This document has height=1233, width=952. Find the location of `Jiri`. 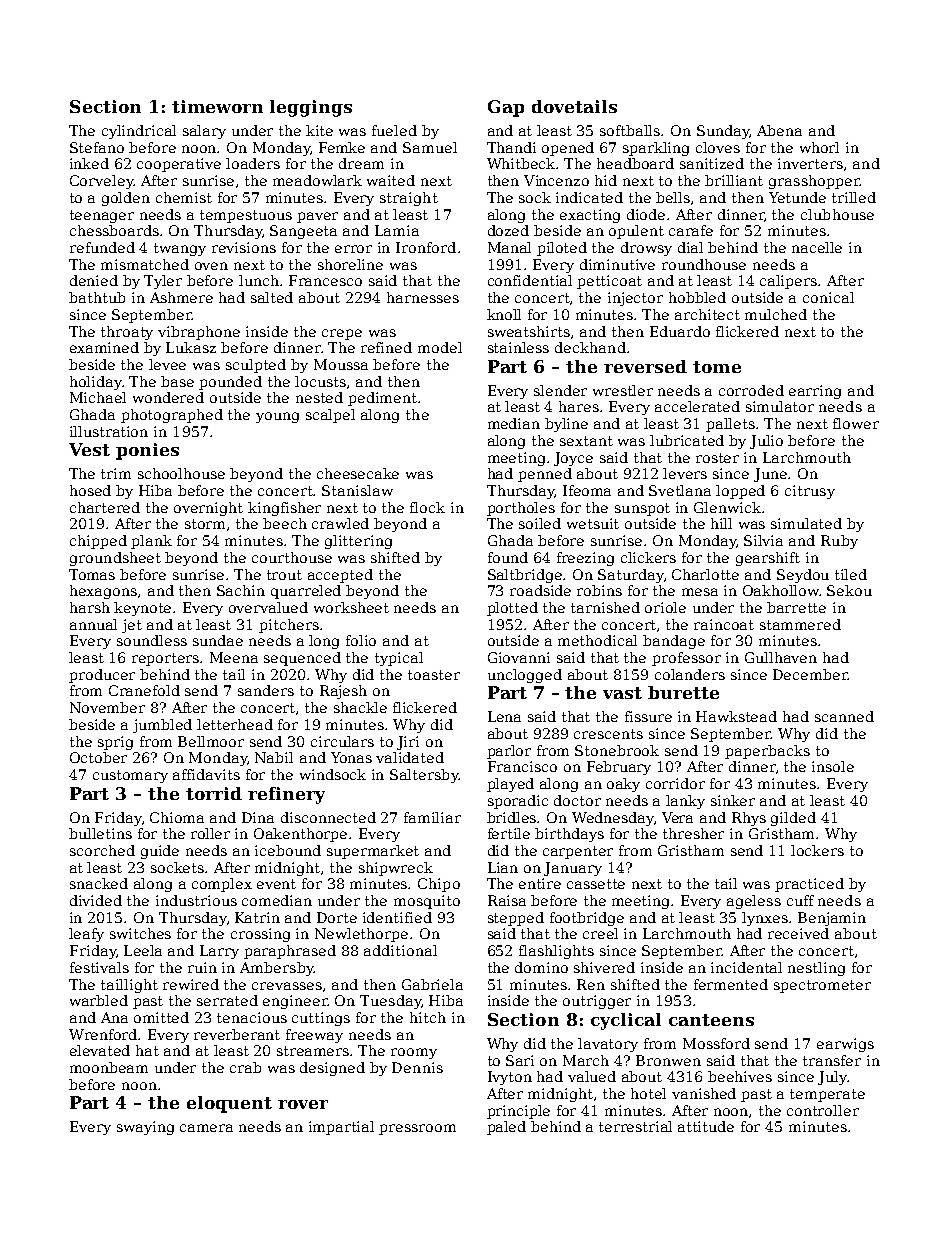

Jiri is located at coordinates (408, 743).
